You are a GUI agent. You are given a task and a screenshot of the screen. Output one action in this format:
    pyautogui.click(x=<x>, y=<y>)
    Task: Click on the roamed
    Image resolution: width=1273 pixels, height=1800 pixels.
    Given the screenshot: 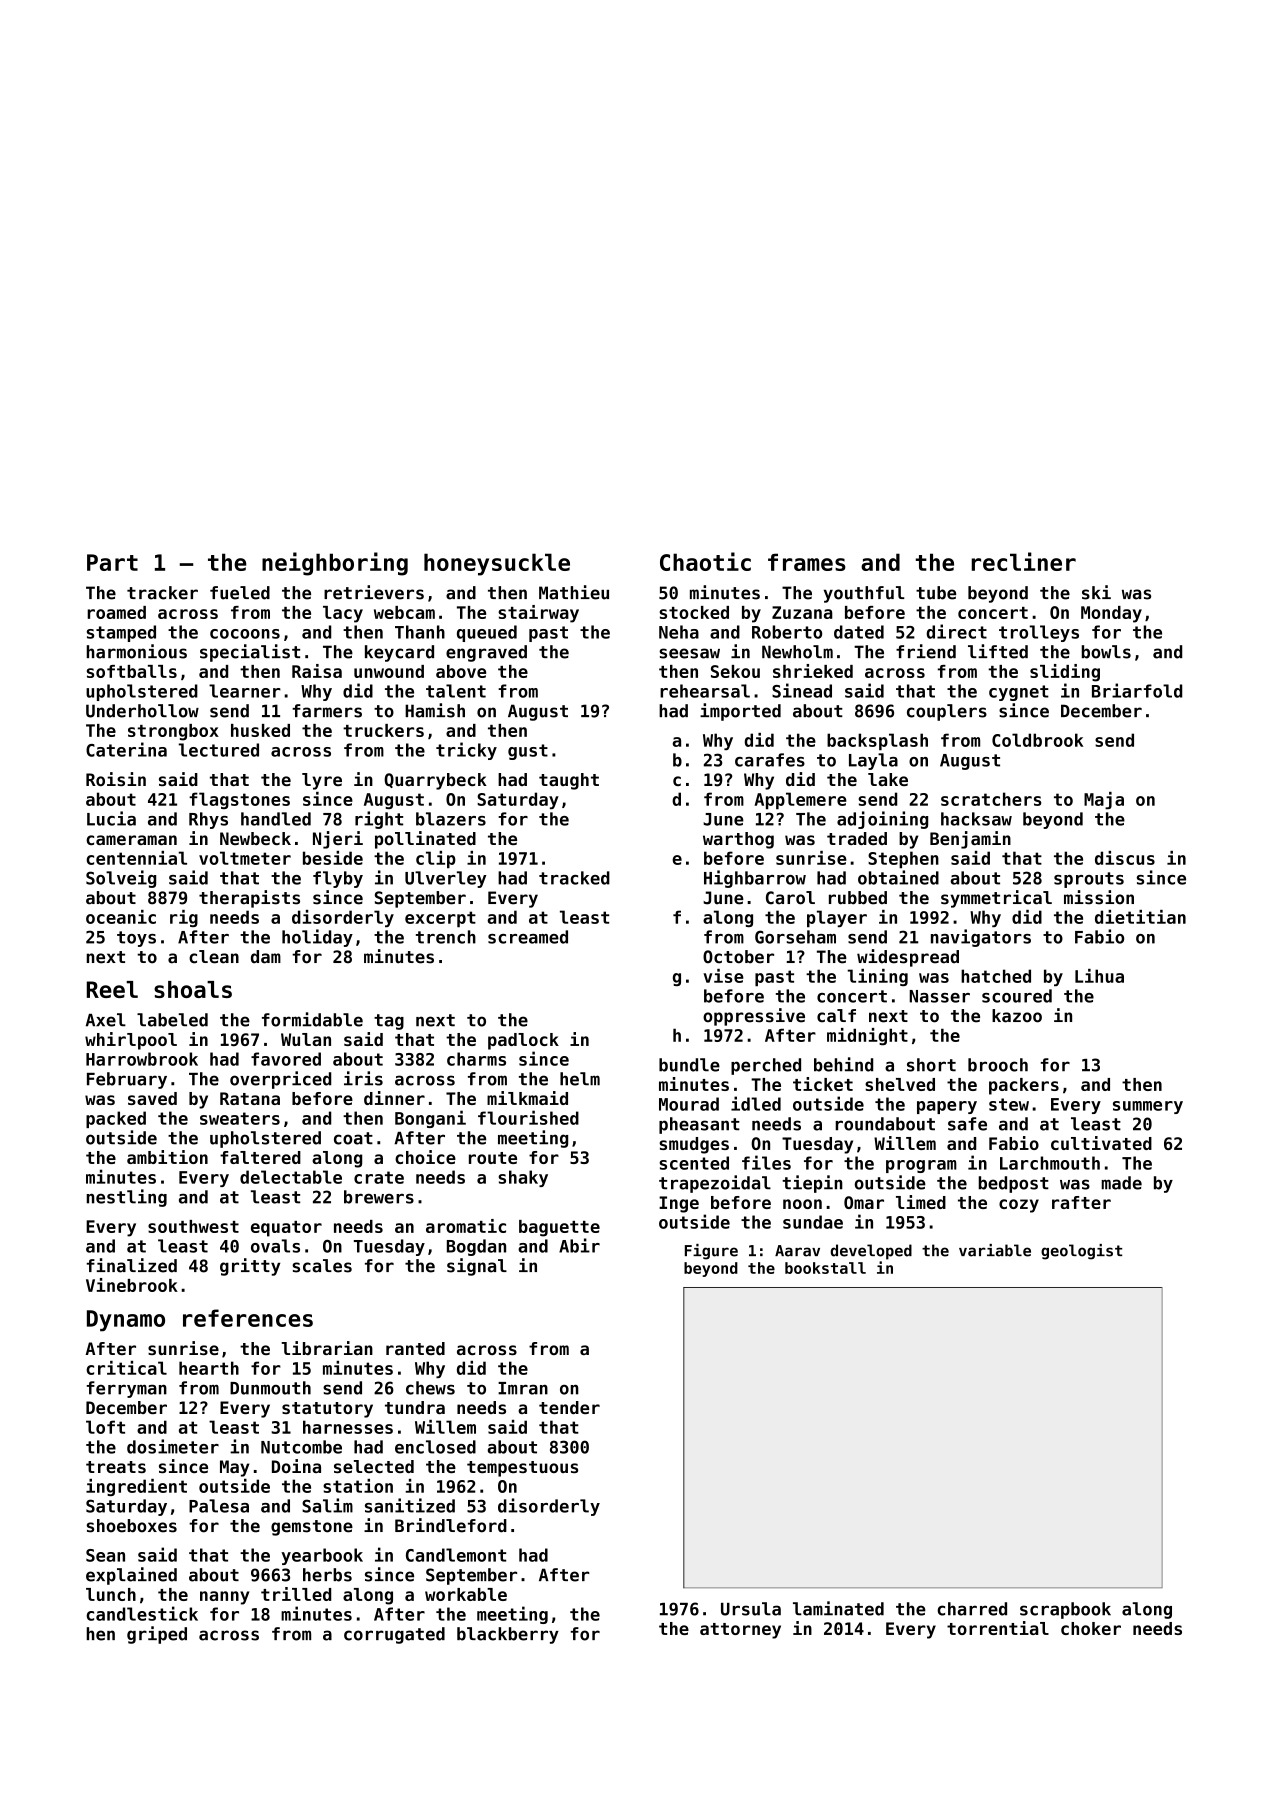 What is the action you would take?
    pyautogui.click(x=116, y=612)
